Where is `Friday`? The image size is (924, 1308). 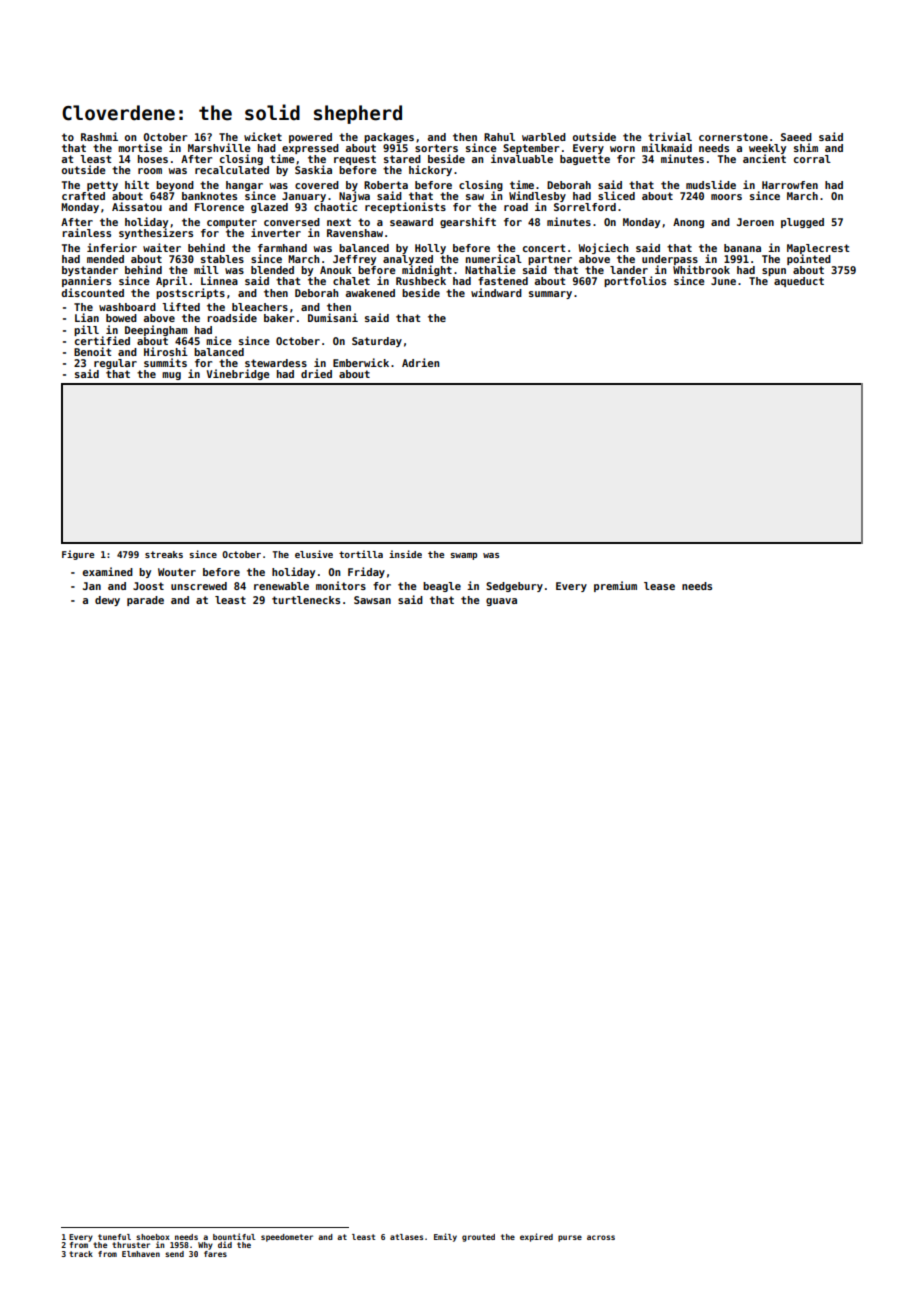
Friday is located at coordinates (366, 572).
